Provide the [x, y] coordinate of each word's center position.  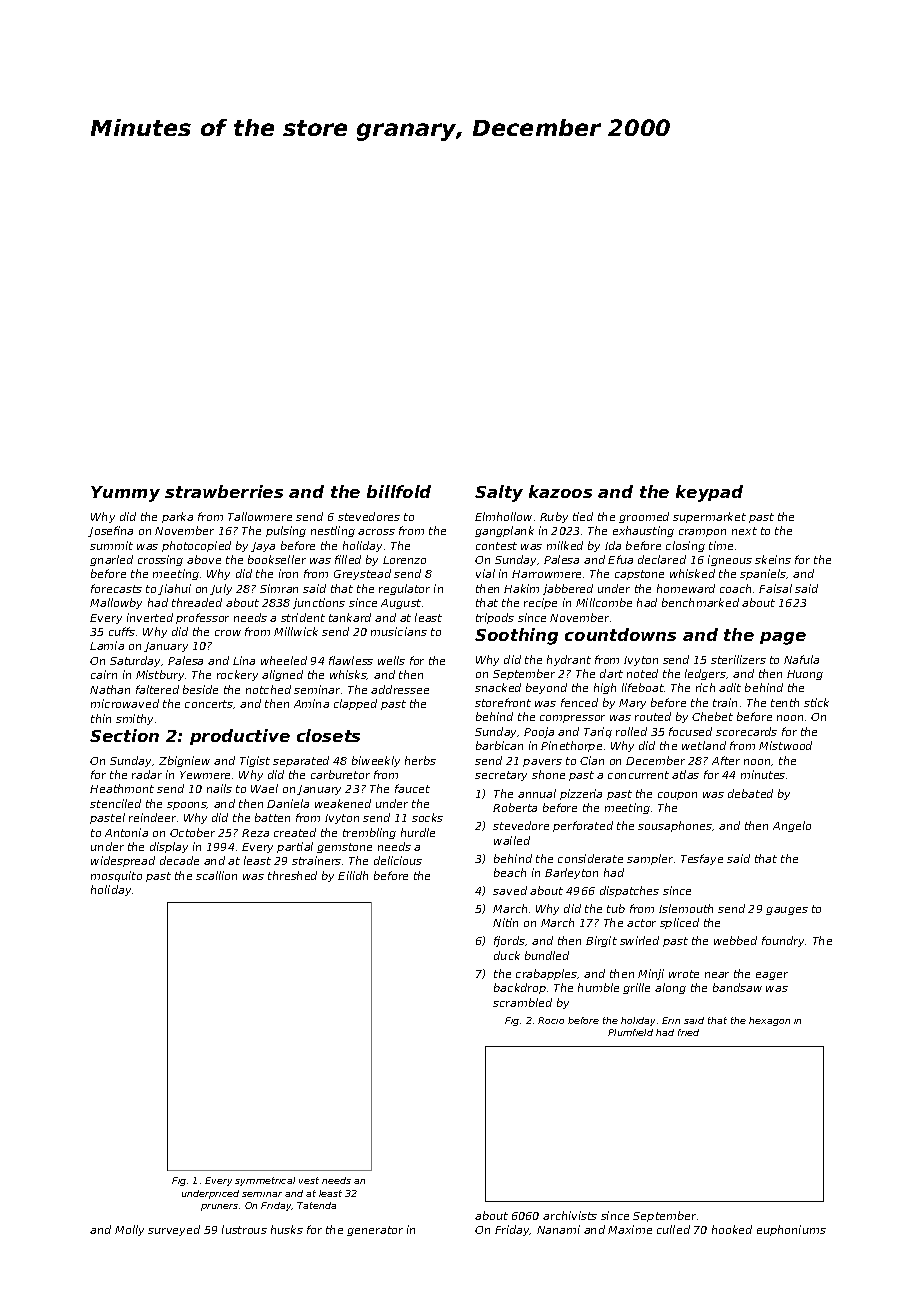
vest [309, 1180]
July [221, 589]
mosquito [116, 876]
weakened [343, 803]
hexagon [769, 1021]
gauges [787, 911]
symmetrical [265, 1181]
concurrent [638, 775]
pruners [219, 1207]
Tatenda [316, 1205]
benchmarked [700, 602]
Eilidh [353, 875]
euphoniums [791, 1230]
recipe [540, 603]
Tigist [255, 761]
